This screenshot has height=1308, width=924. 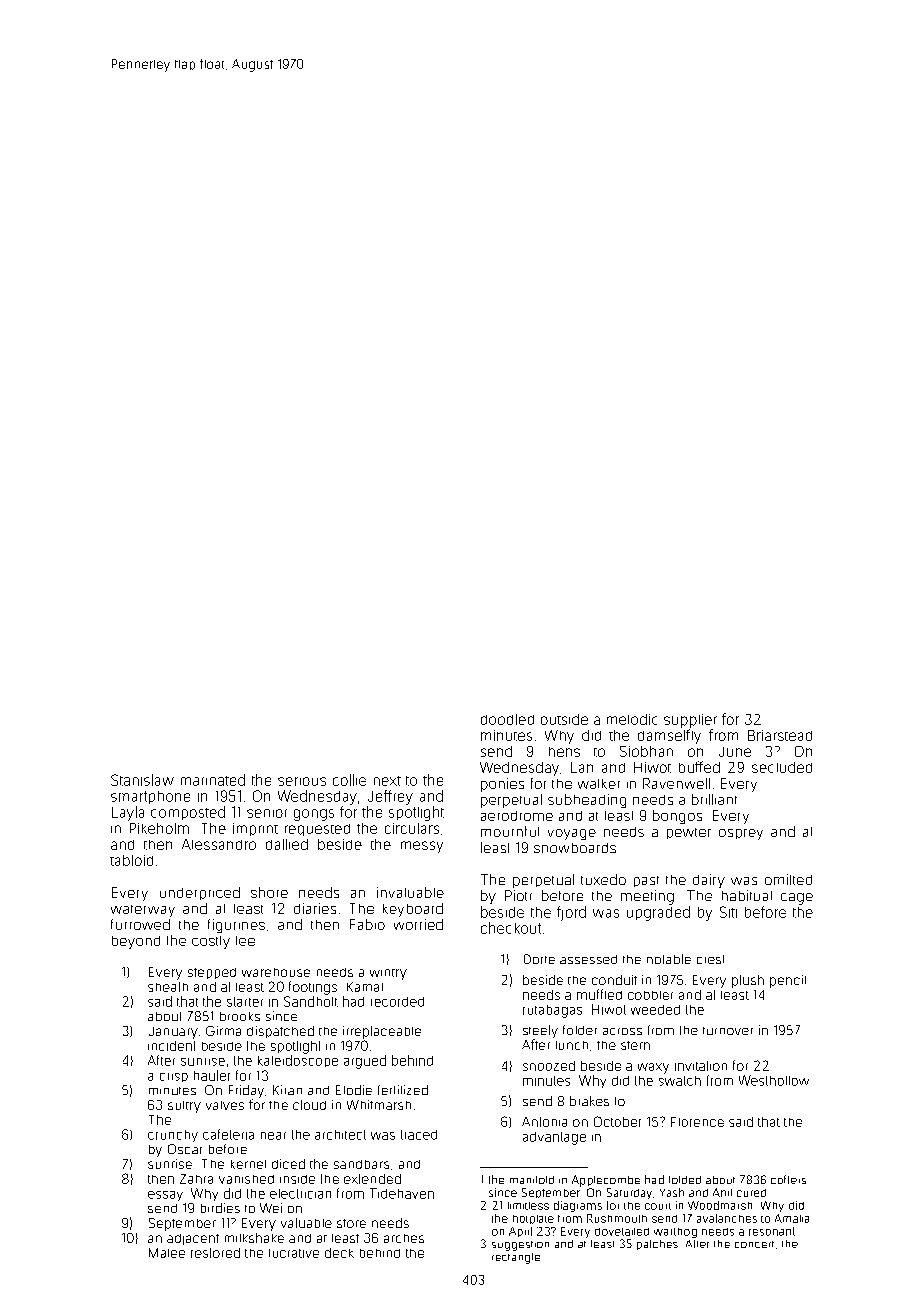 What do you see at coordinates (632, 719) in the screenshot?
I see `melodic` at bounding box center [632, 719].
